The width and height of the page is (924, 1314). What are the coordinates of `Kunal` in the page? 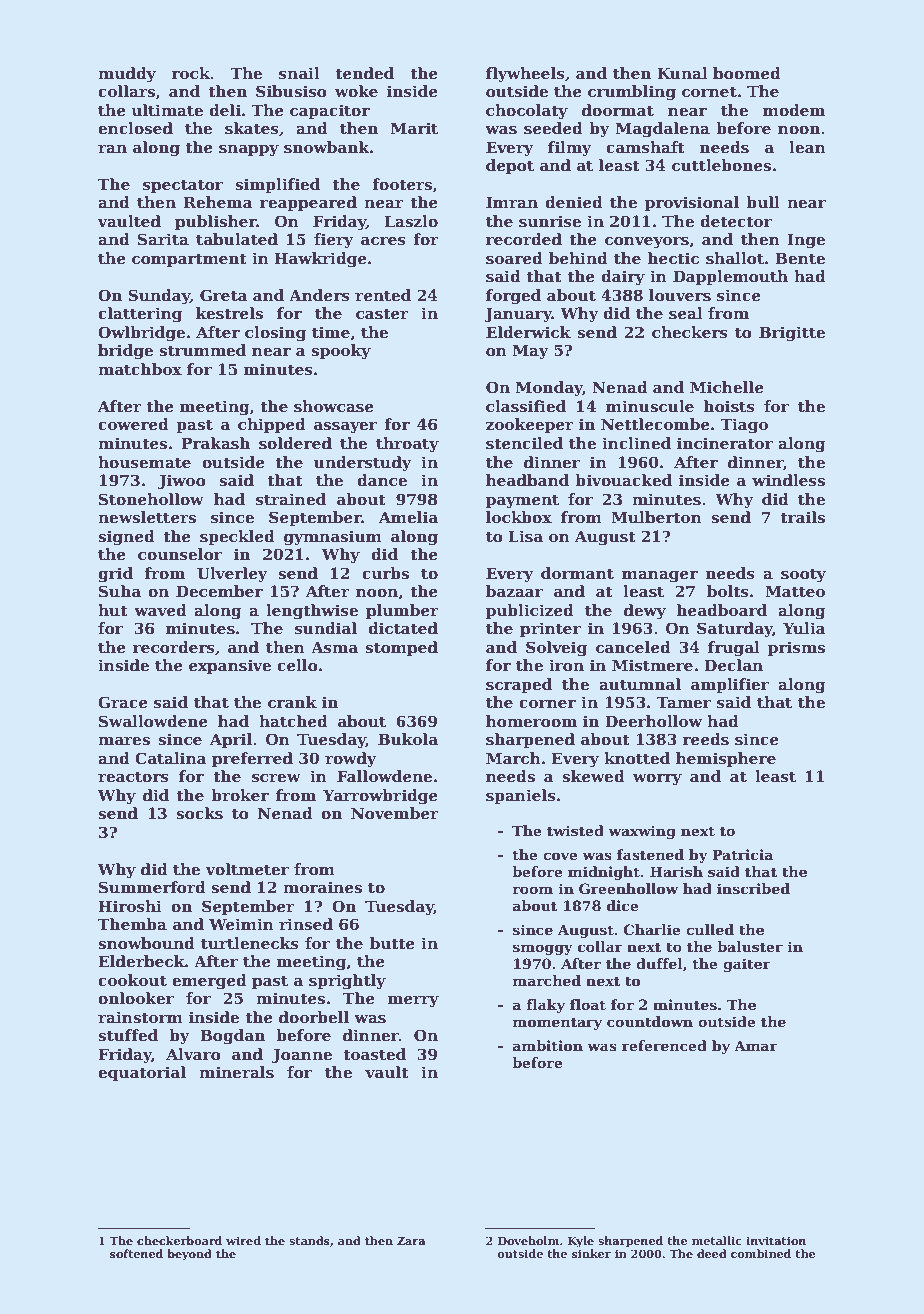 It's located at (682, 73).
